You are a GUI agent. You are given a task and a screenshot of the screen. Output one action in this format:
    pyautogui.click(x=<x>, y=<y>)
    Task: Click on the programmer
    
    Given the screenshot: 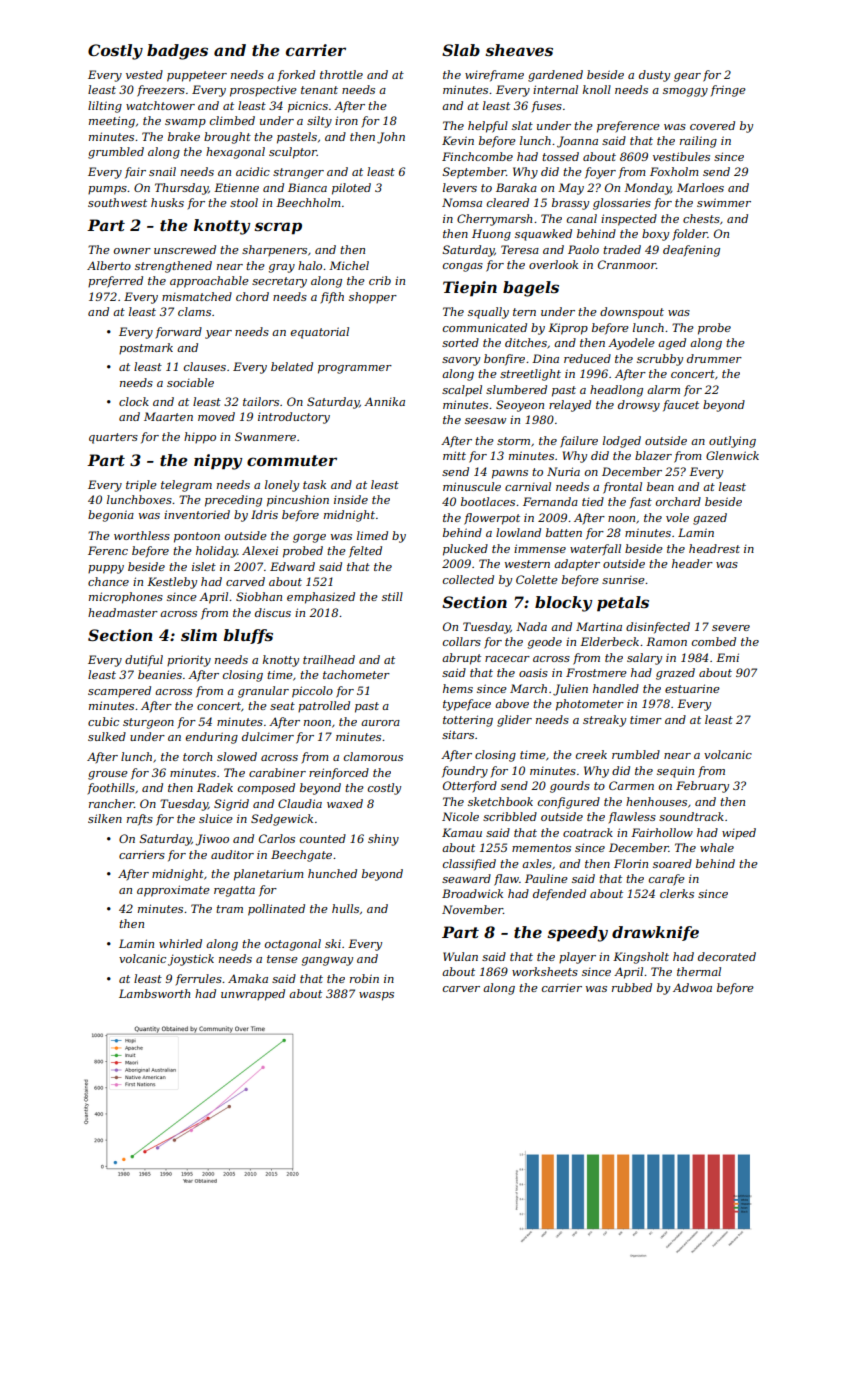 What is the action you would take?
    pyautogui.click(x=355, y=369)
